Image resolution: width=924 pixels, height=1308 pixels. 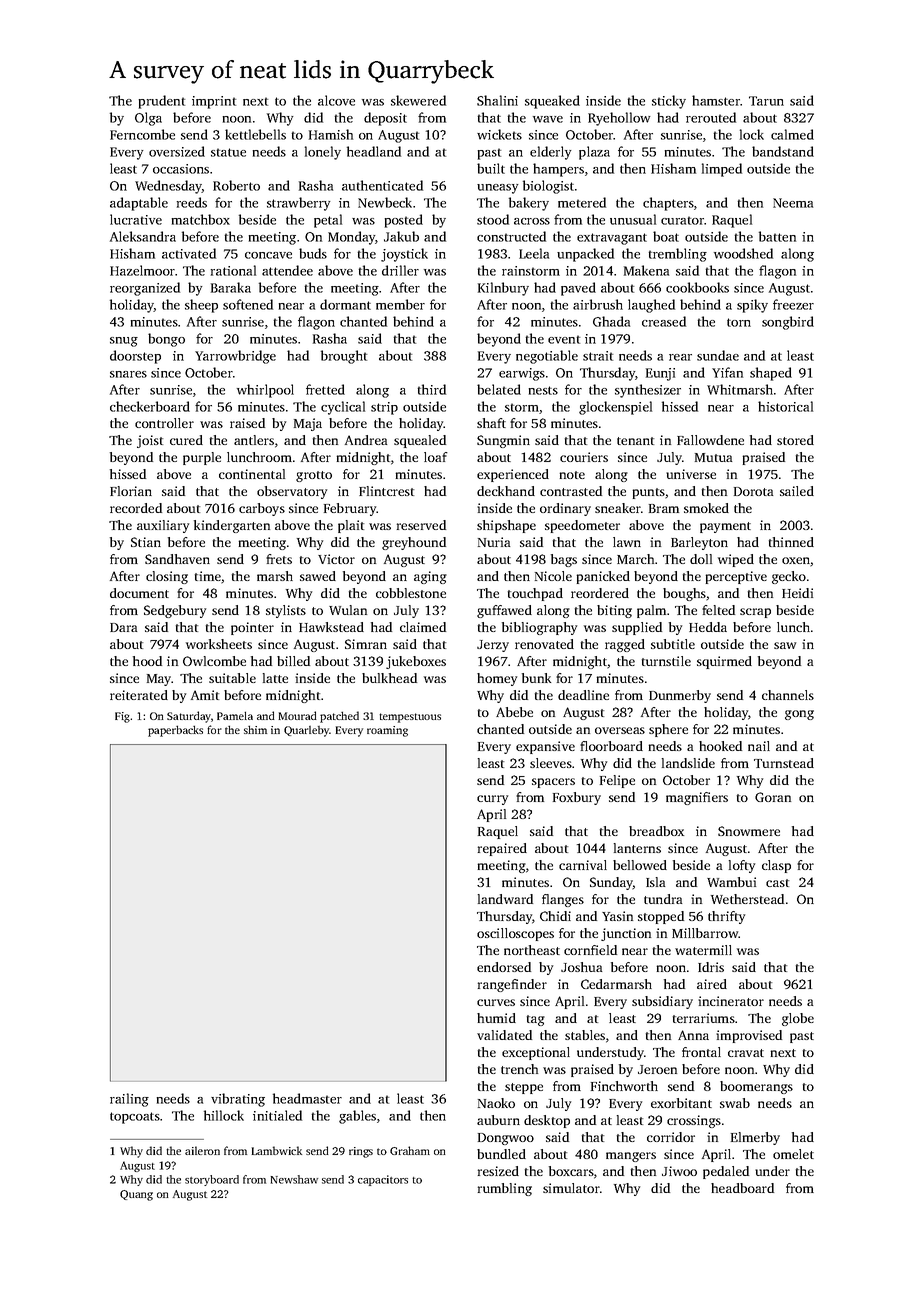 What do you see at coordinates (766, 101) in the screenshot?
I see `Tarun` at bounding box center [766, 101].
